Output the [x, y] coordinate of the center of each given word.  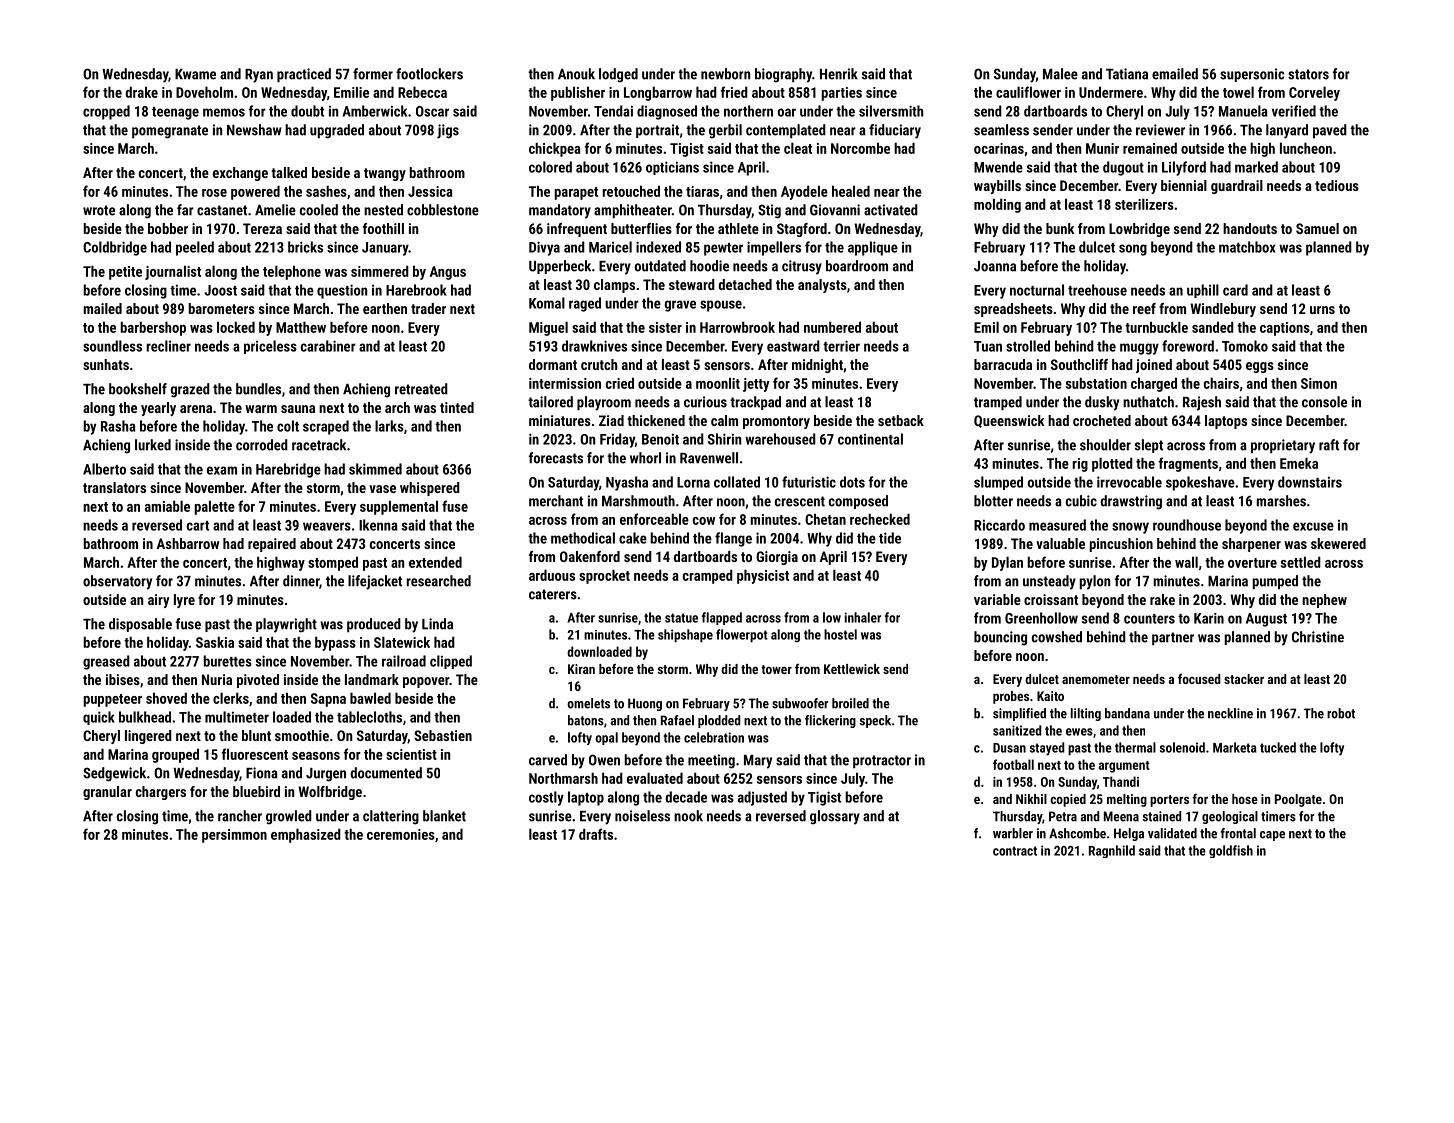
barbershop [153, 328]
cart [198, 526]
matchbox [1247, 247]
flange [733, 539]
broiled [850, 703]
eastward [793, 346]
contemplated [786, 131]
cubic [1081, 501]
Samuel [1317, 228]
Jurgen [326, 775]
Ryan [259, 76]
